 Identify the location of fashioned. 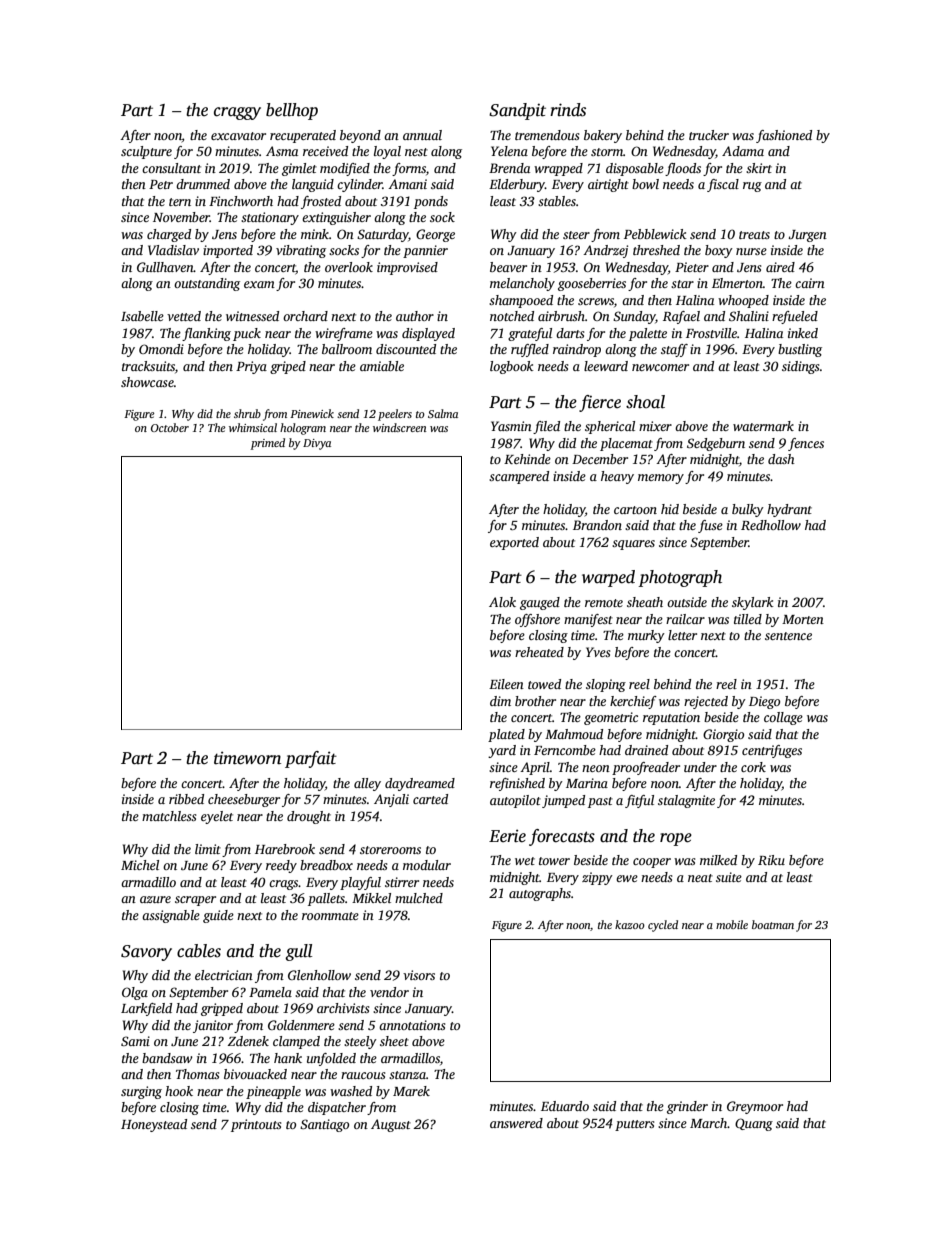
(784, 136).
